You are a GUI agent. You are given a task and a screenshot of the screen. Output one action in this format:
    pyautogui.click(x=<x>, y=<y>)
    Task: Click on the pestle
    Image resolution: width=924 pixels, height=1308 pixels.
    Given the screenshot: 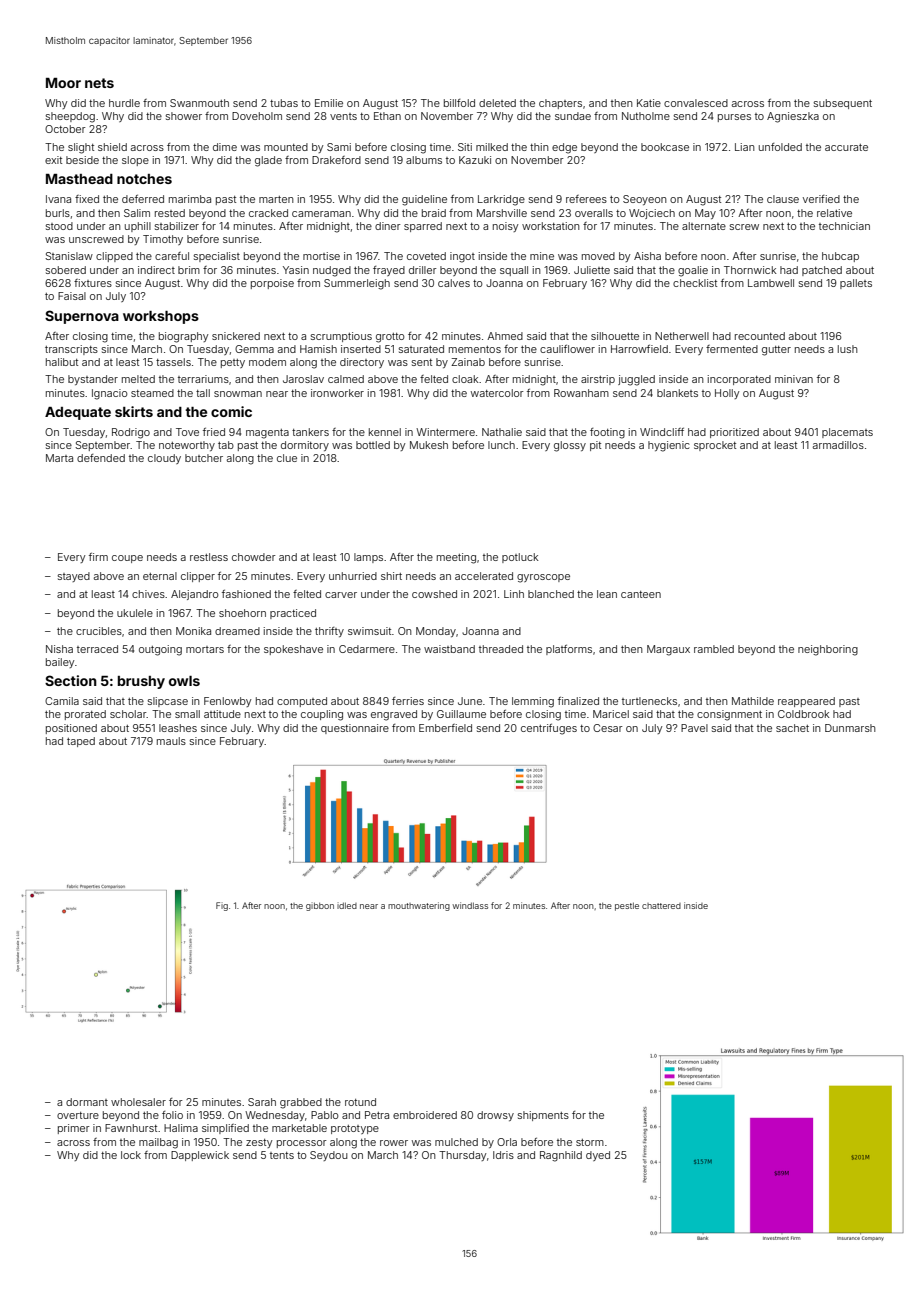 What is the action you would take?
    pyautogui.click(x=627, y=906)
